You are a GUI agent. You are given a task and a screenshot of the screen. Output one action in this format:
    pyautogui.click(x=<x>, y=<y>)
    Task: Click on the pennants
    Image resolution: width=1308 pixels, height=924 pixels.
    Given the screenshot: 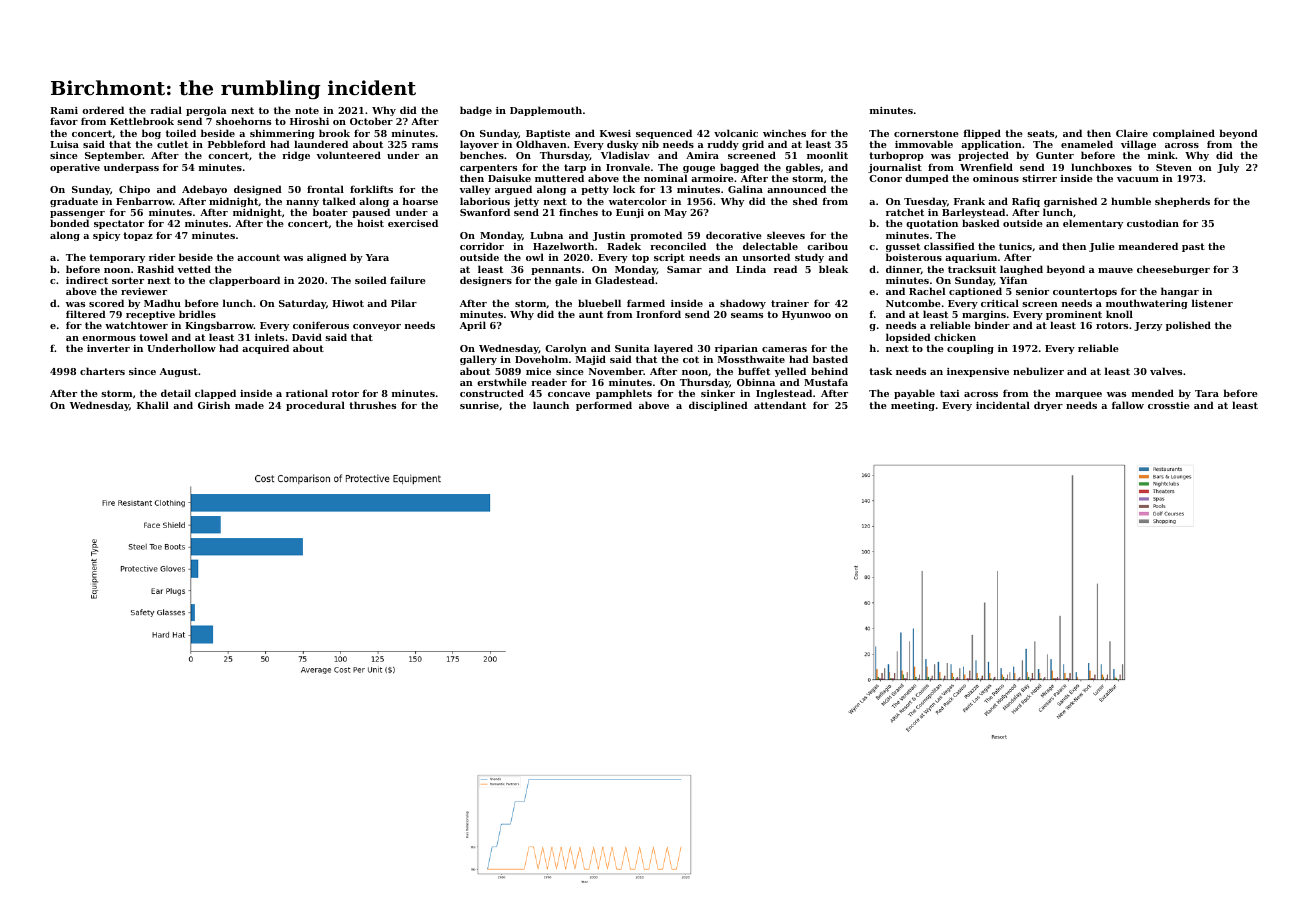 What is the action you would take?
    pyautogui.click(x=556, y=270)
